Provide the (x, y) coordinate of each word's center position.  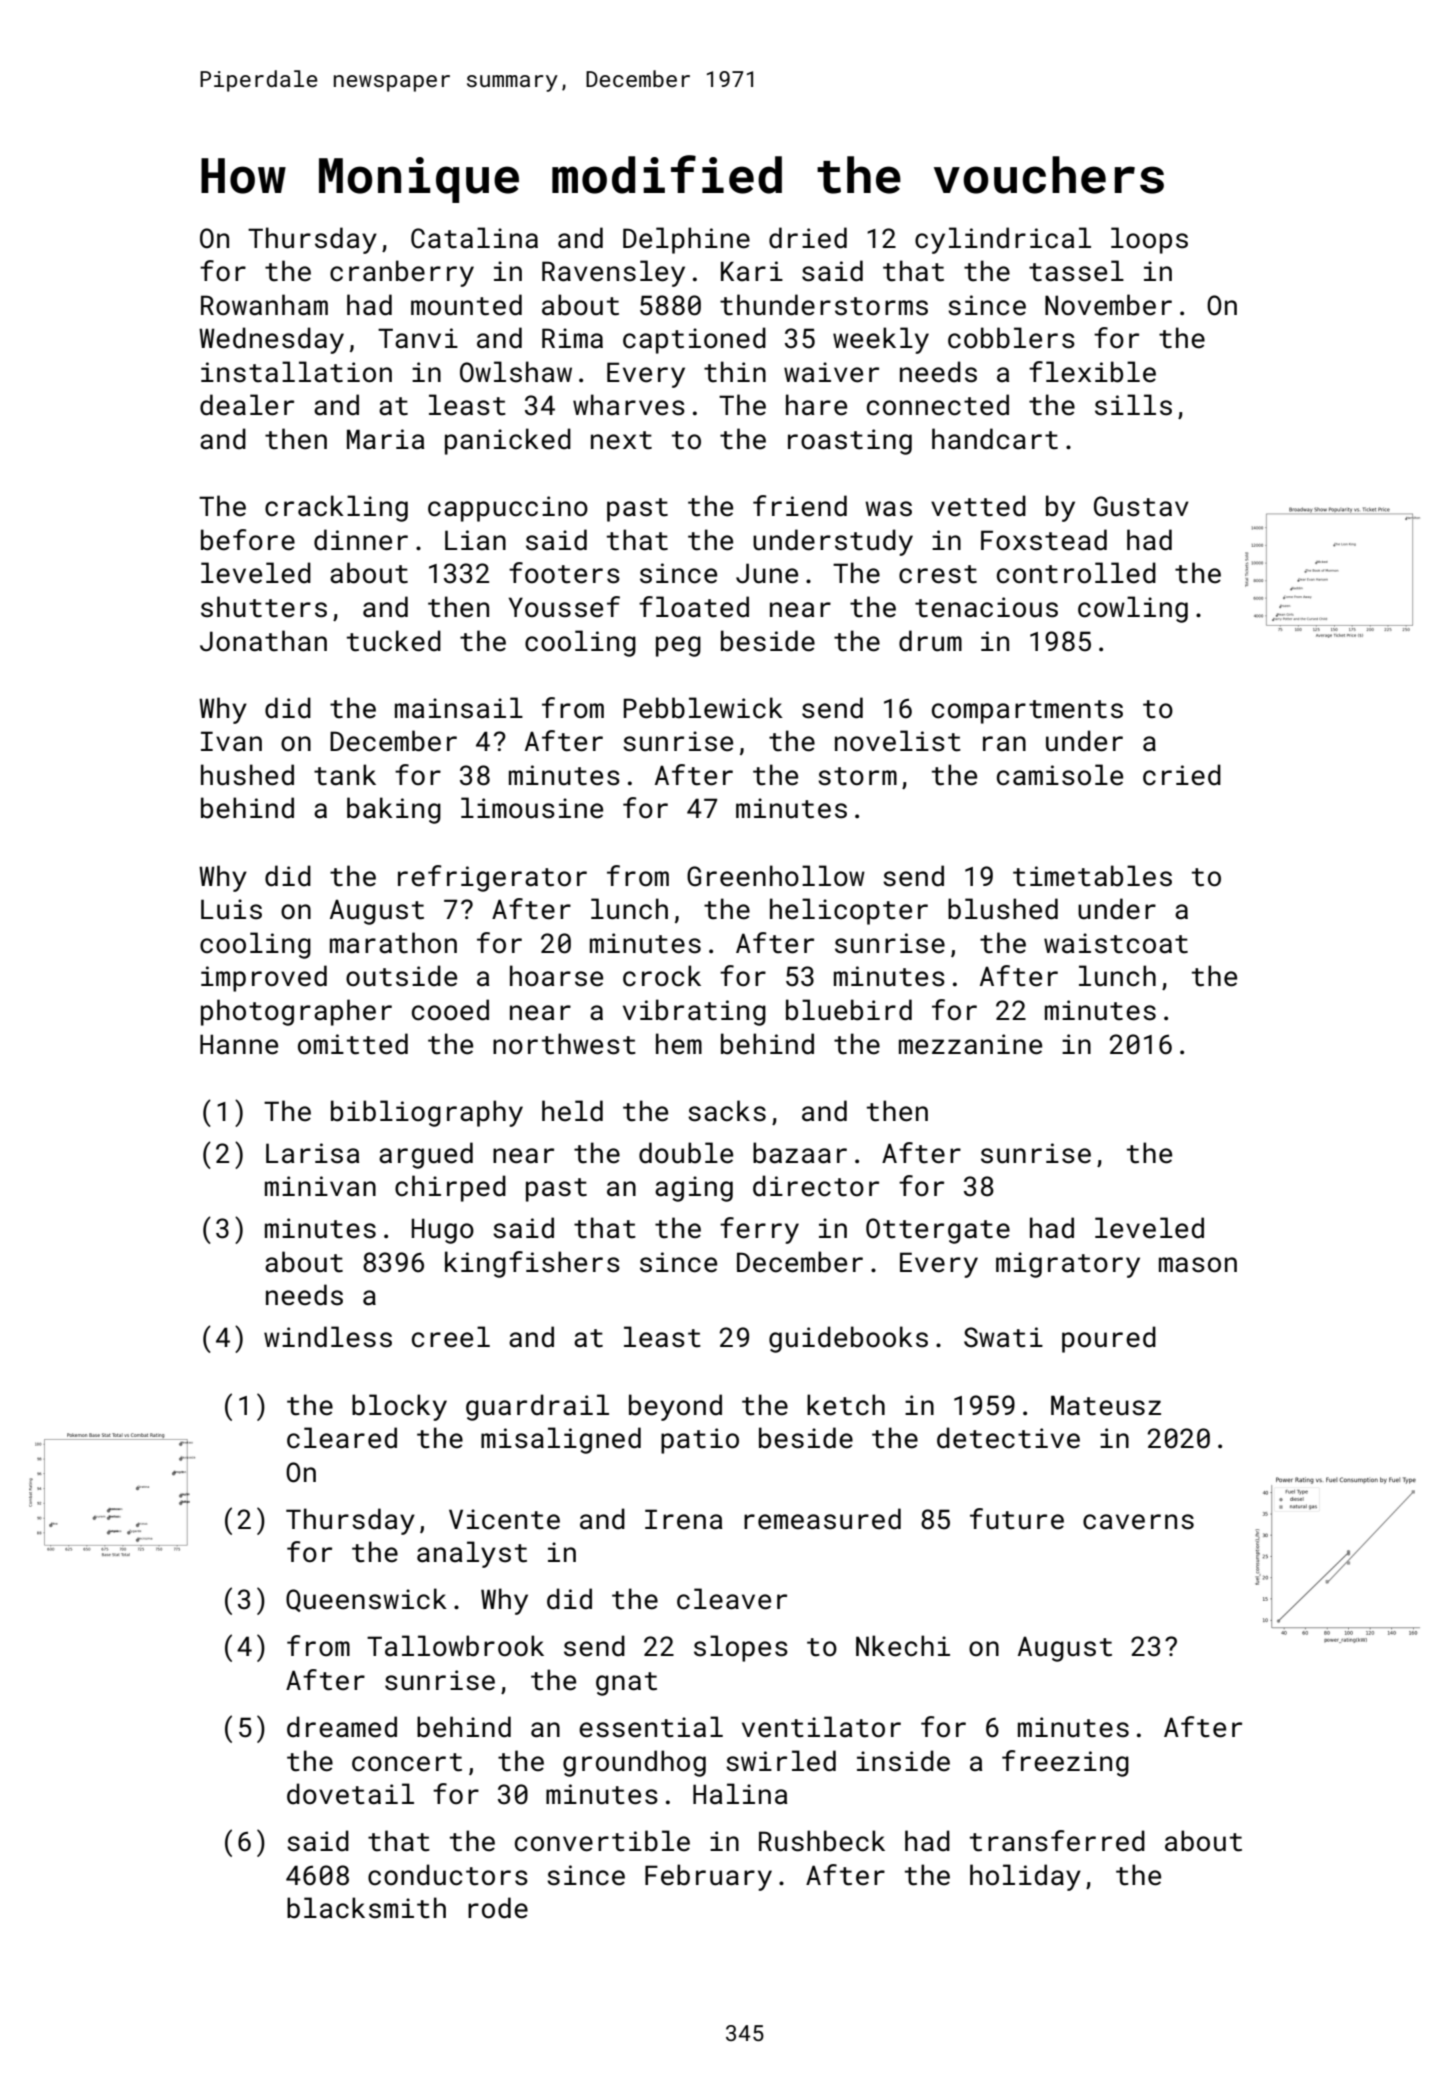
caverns (1138, 1522)
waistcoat (1116, 943)
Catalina (474, 238)
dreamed (342, 1727)
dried (808, 238)
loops (1149, 240)
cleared (342, 1438)
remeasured (822, 1519)
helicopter (849, 911)
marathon (393, 943)
